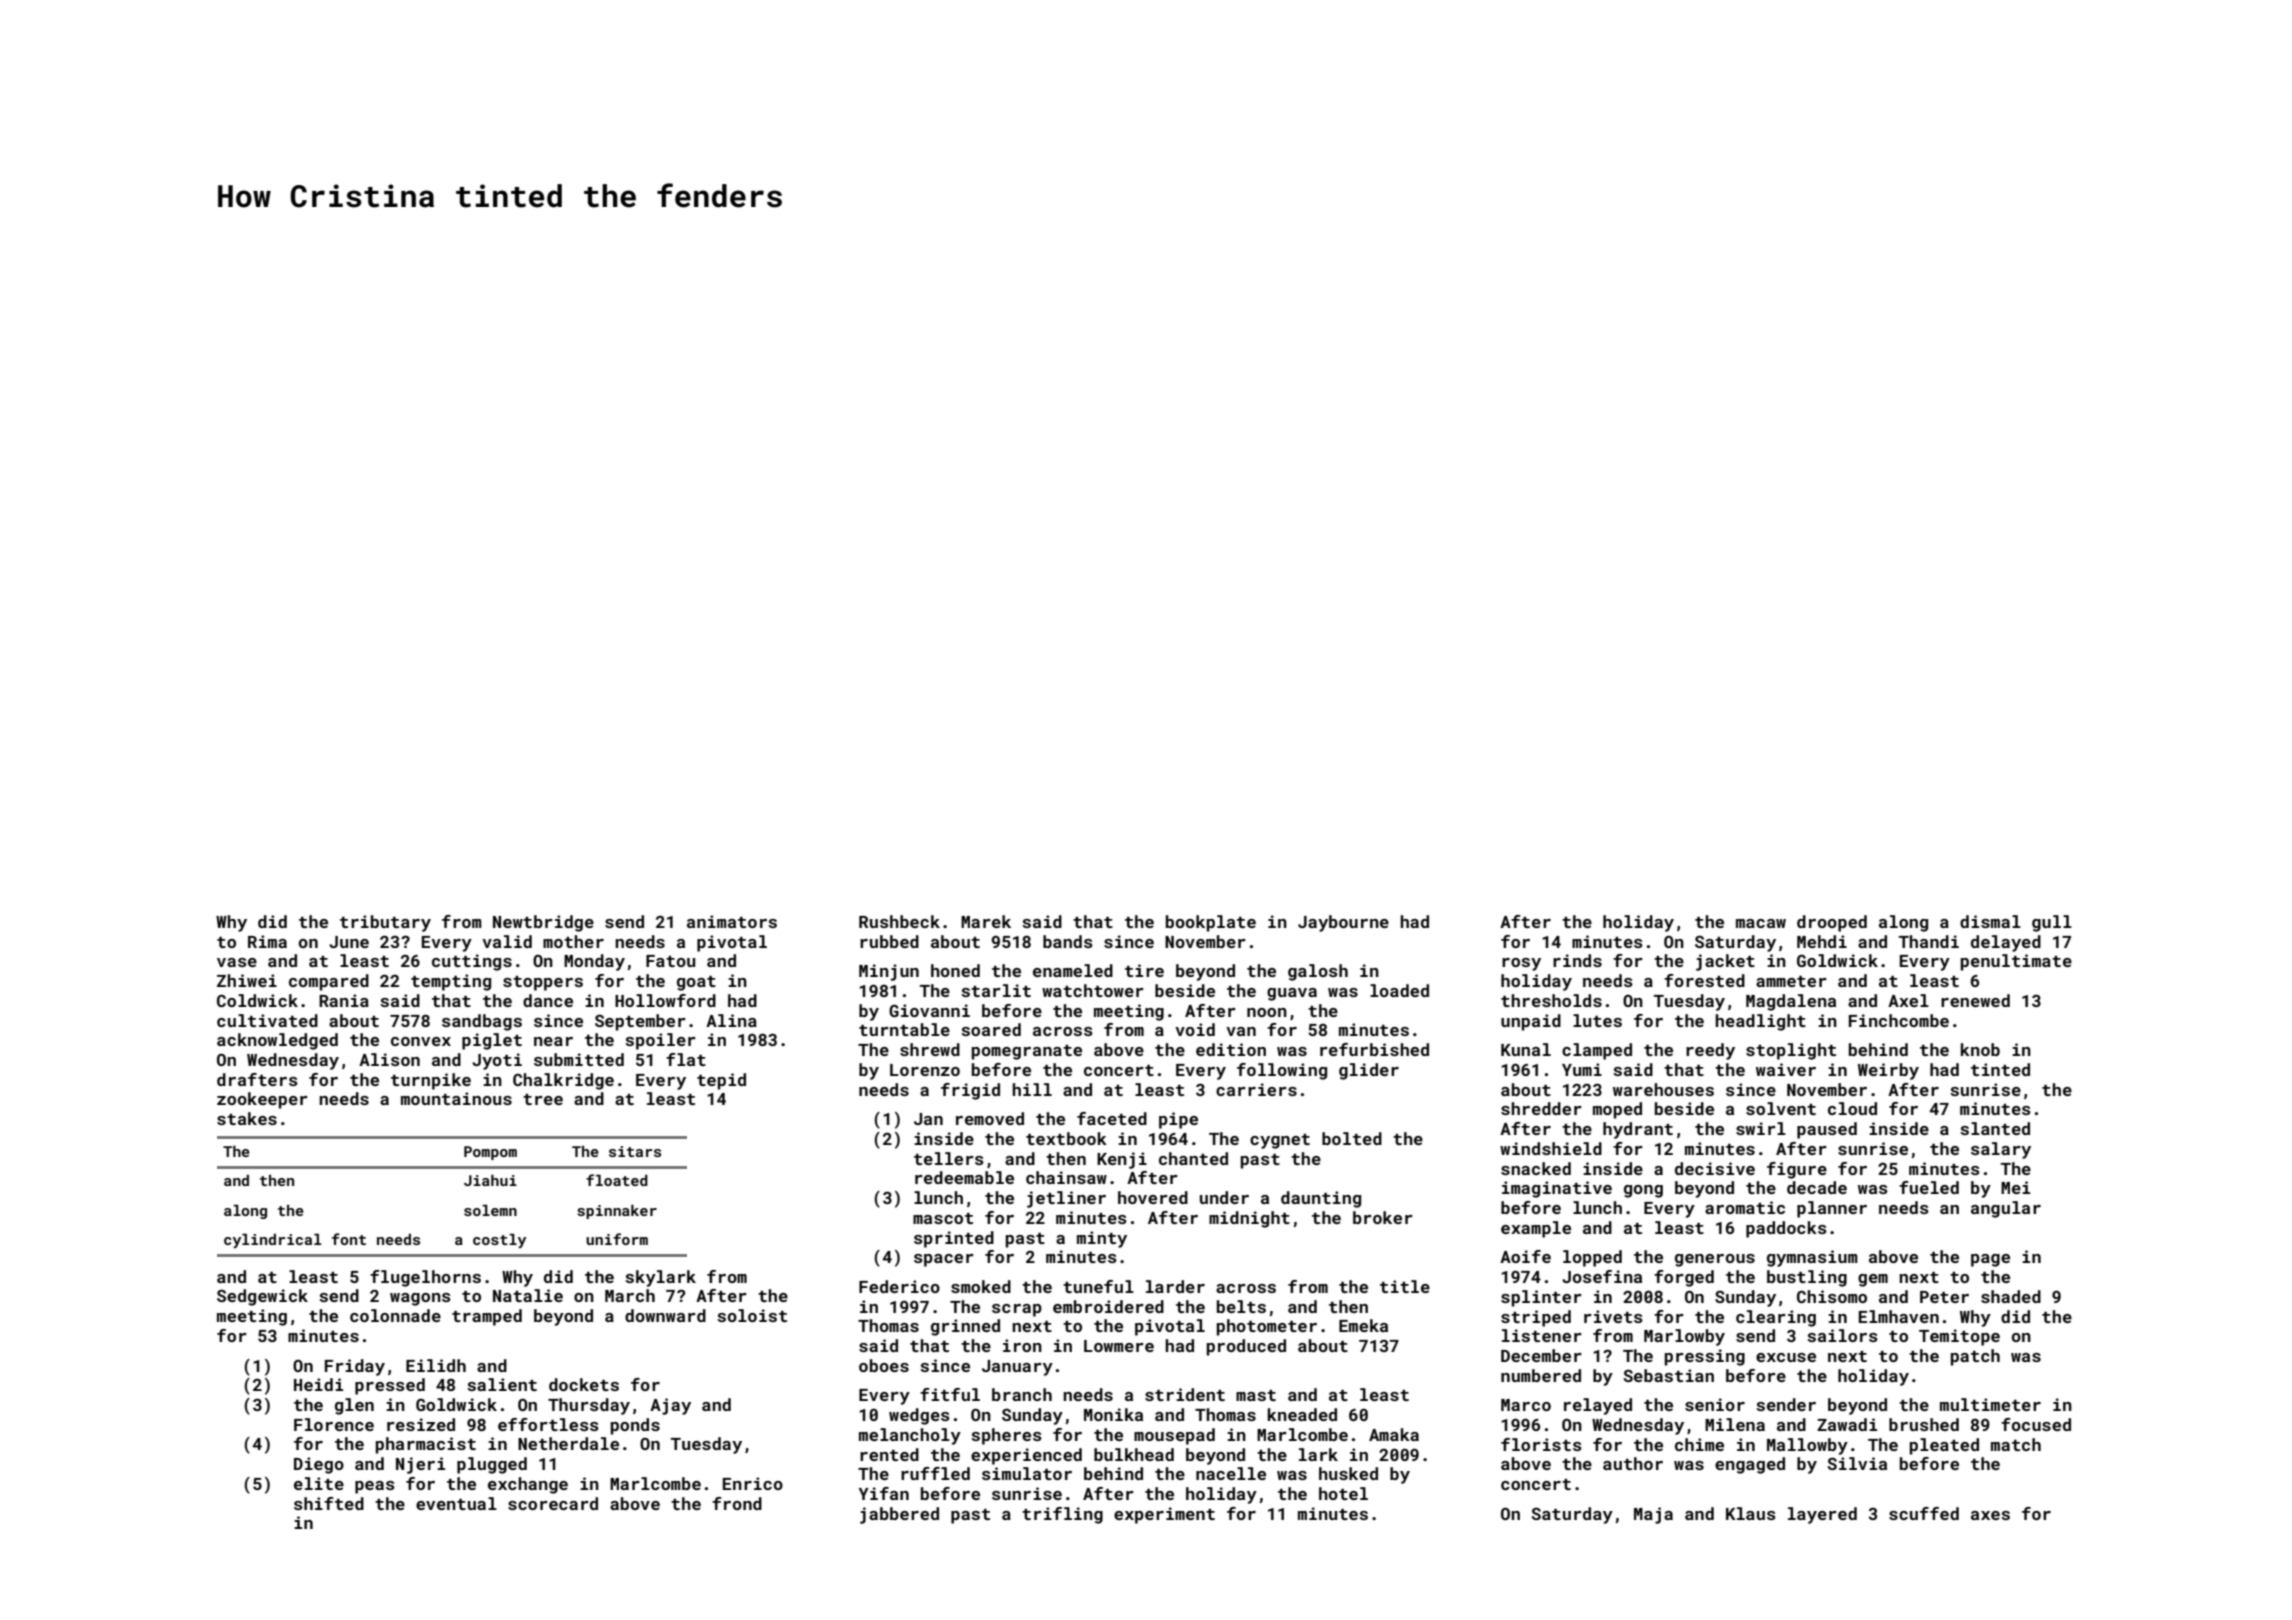 The image size is (2292, 1620). I want to click on tellers, so click(949, 1158).
